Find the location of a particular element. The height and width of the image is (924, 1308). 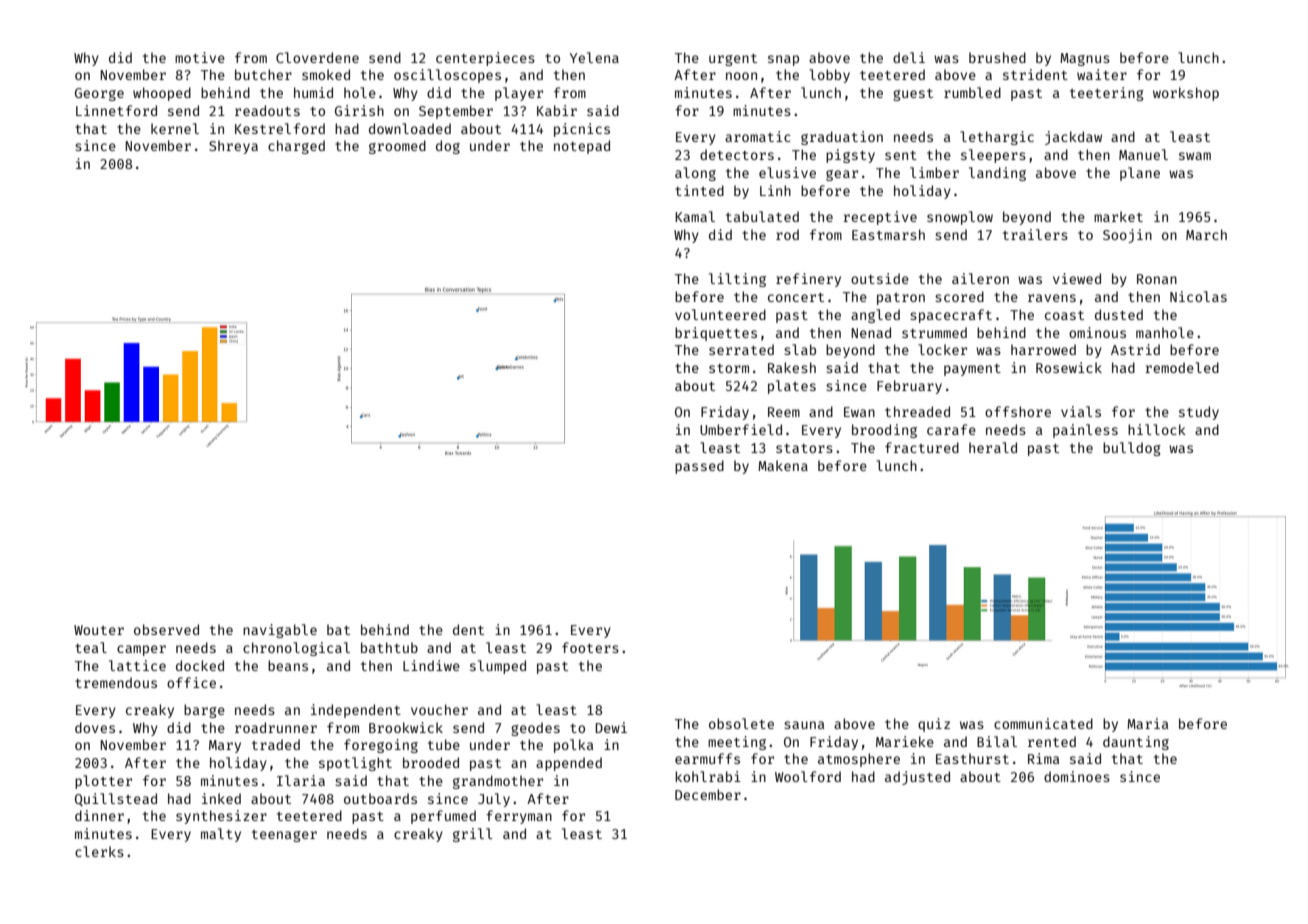

Wouter is located at coordinates (99, 630).
